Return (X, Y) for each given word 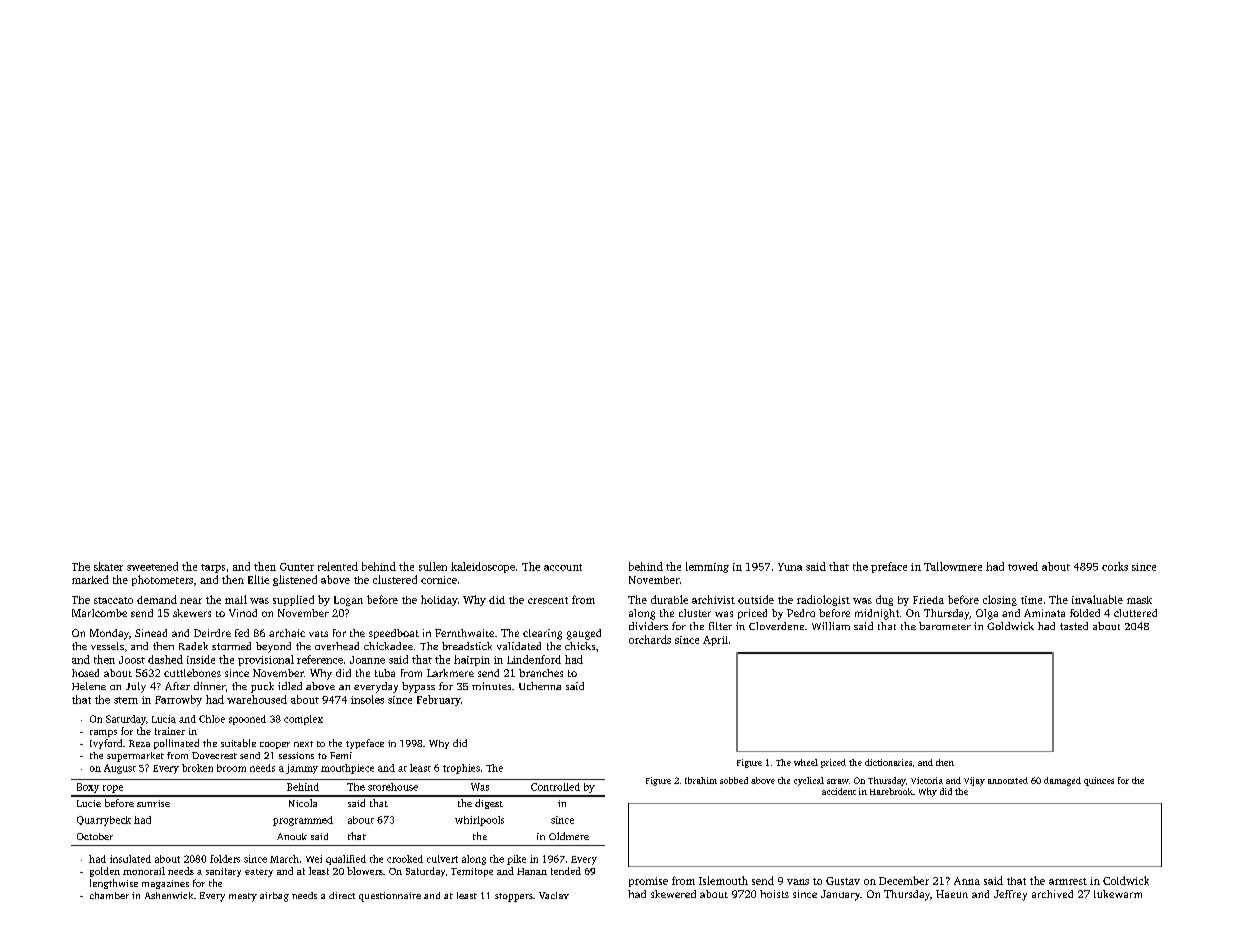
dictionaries (888, 762)
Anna (967, 881)
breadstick (467, 646)
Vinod (243, 613)
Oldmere (569, 836)
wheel (806, 762)
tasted (1074, 626)
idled (290, 686)
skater (108, 566)
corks (1115, 566)
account (563, 567)
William (831, 626)
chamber (109, 895)
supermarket (135, 757)
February (439, 700)
